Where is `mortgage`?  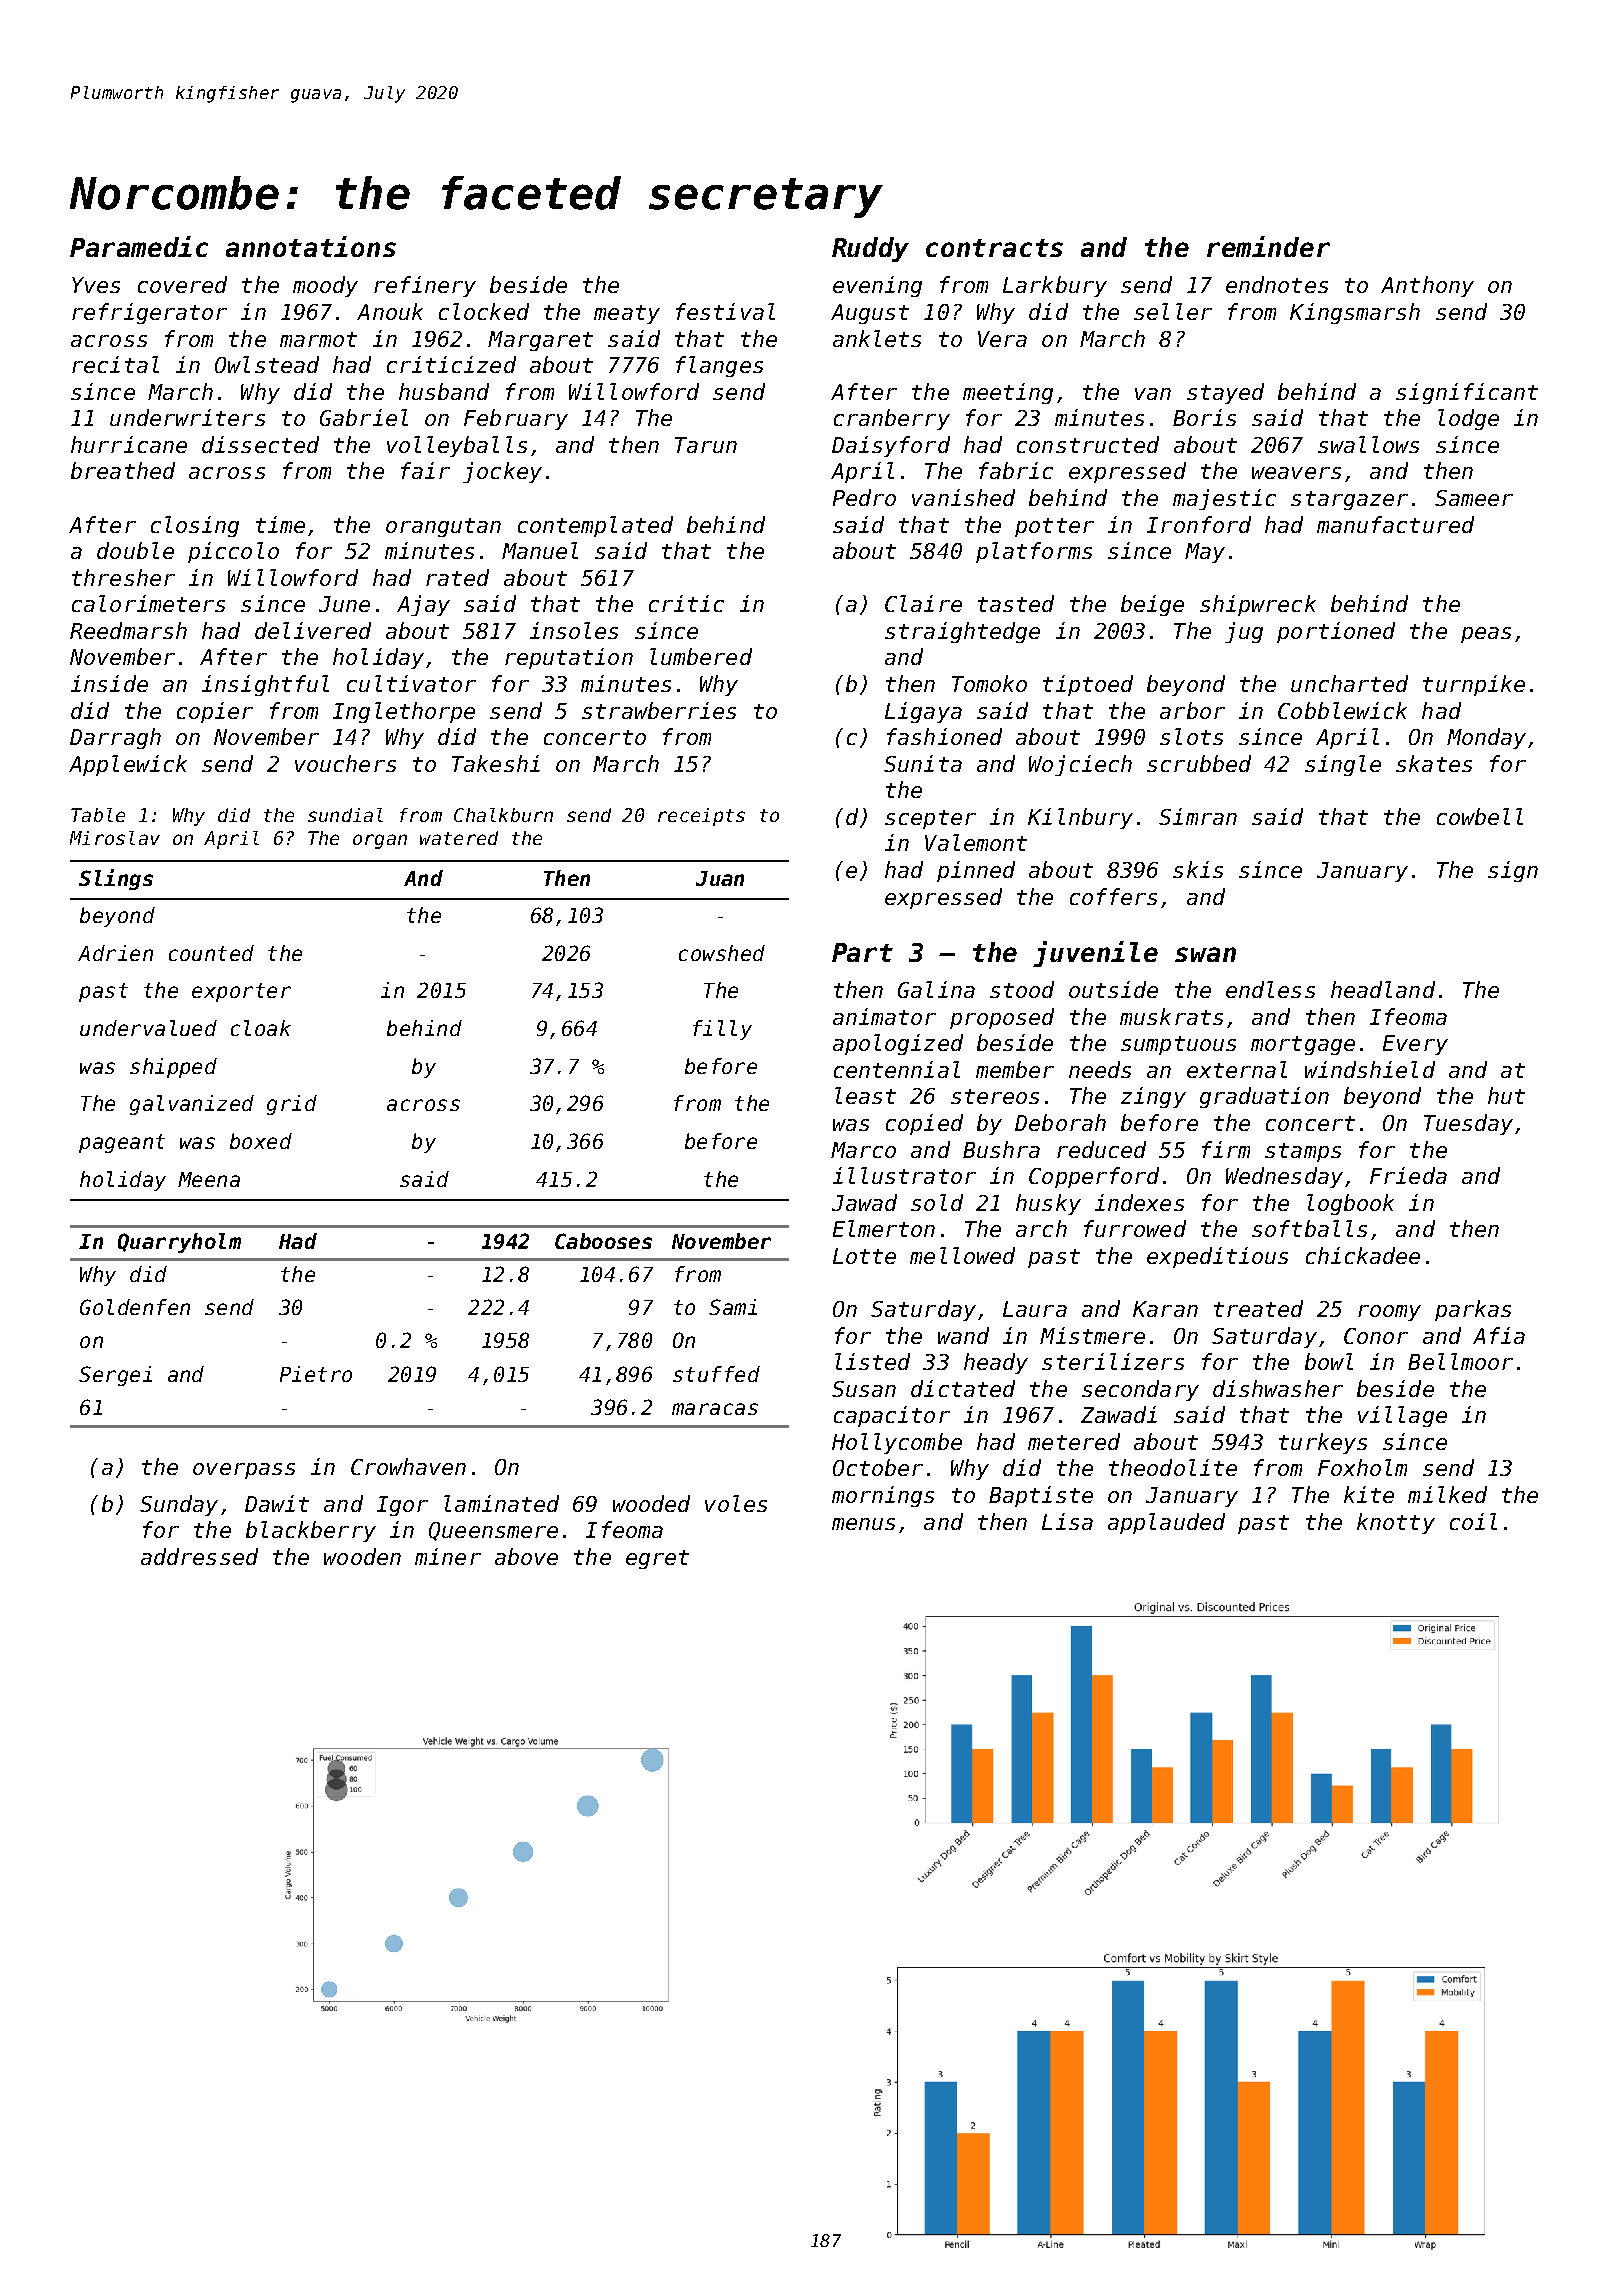
mortgage is located at coordinates (1303, 1045).
